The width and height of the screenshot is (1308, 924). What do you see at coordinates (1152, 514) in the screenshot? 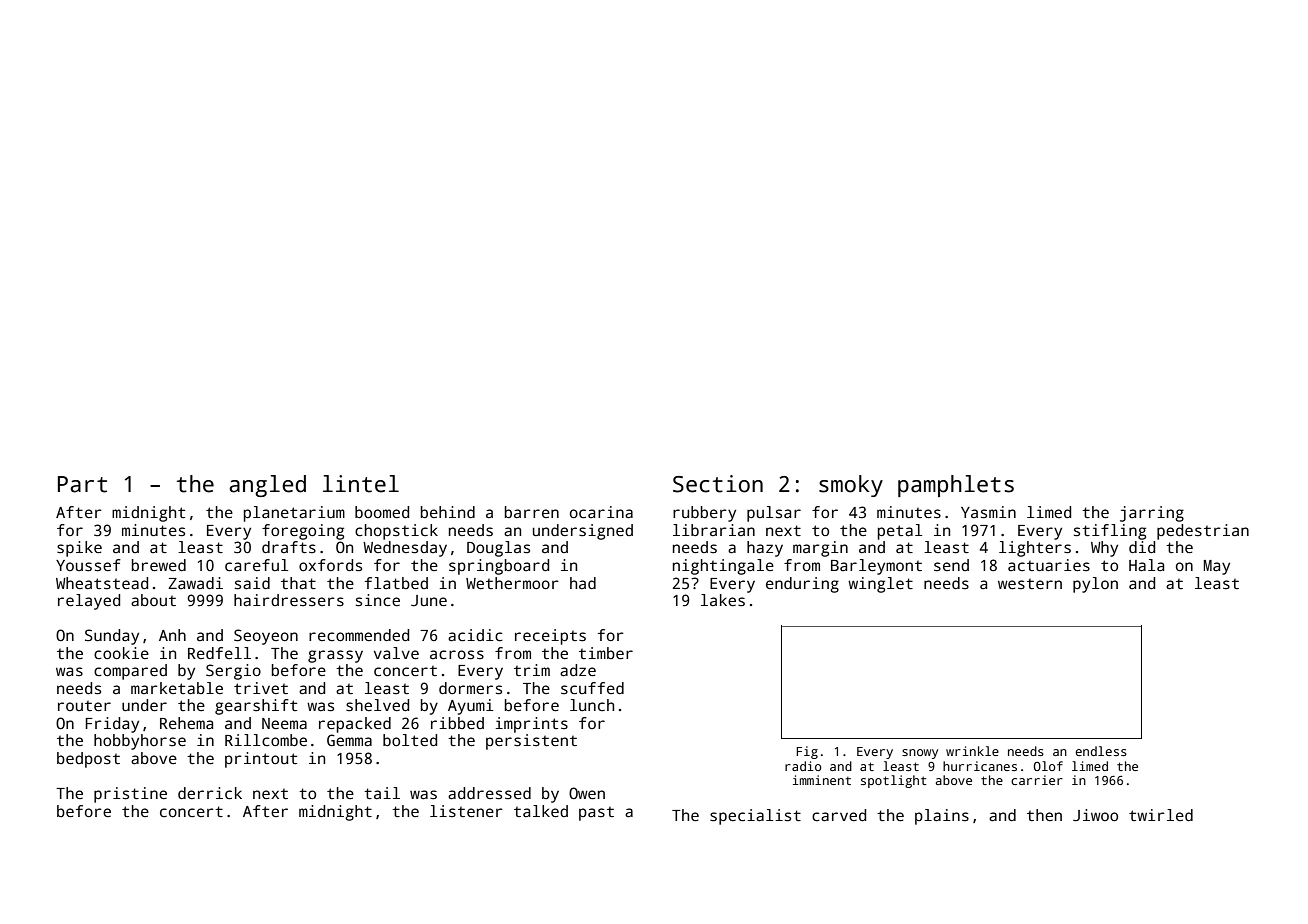
I see `jarring` at bounding box center [1152, 514].
